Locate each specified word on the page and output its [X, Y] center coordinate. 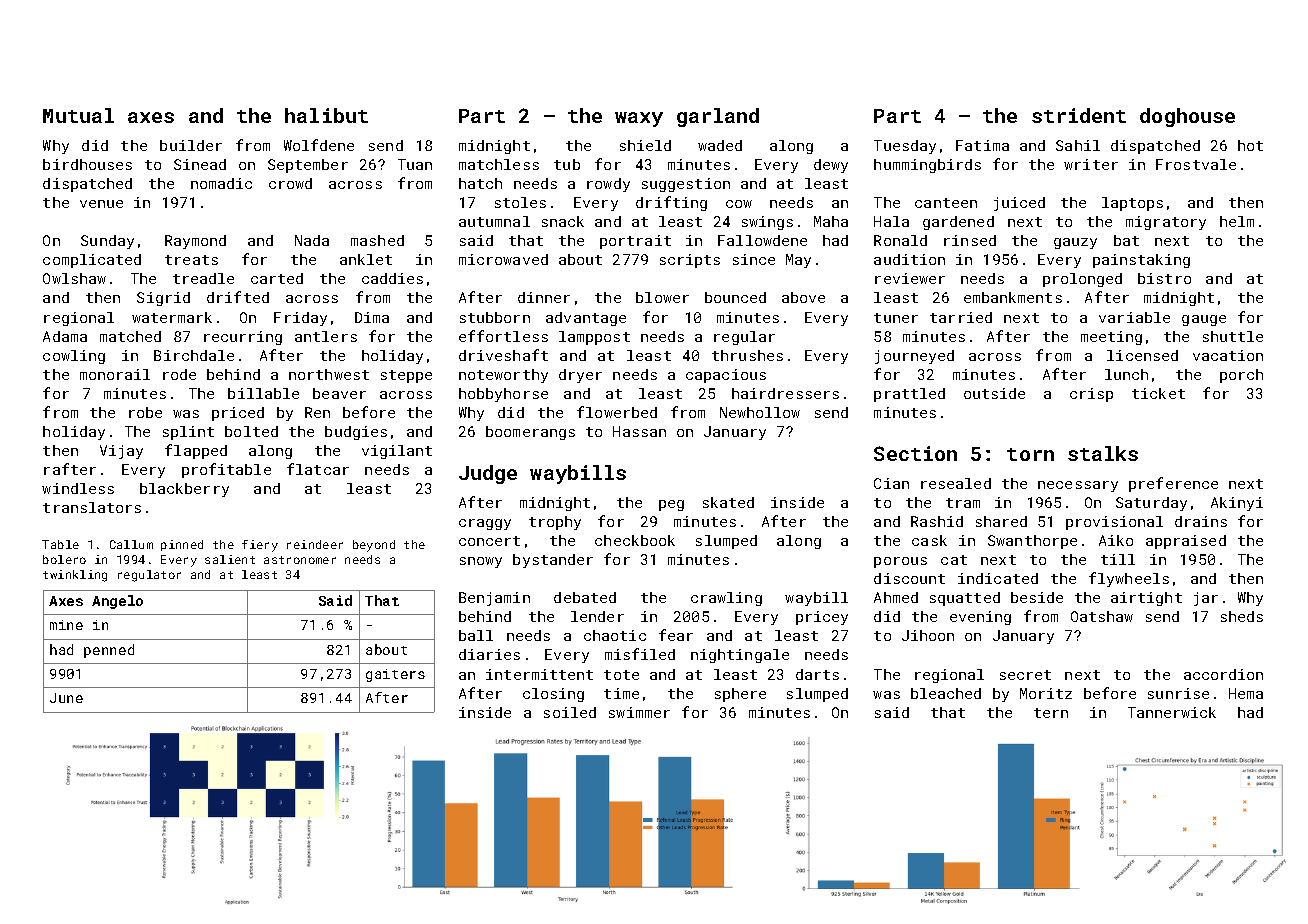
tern [1051, 713]
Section [915, 453]
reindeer [315, 544]
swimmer [639, 712]
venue [101, 204]
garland [718, 117]
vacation [1228, 355]
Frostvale [1196, 164]
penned [109, 651]
